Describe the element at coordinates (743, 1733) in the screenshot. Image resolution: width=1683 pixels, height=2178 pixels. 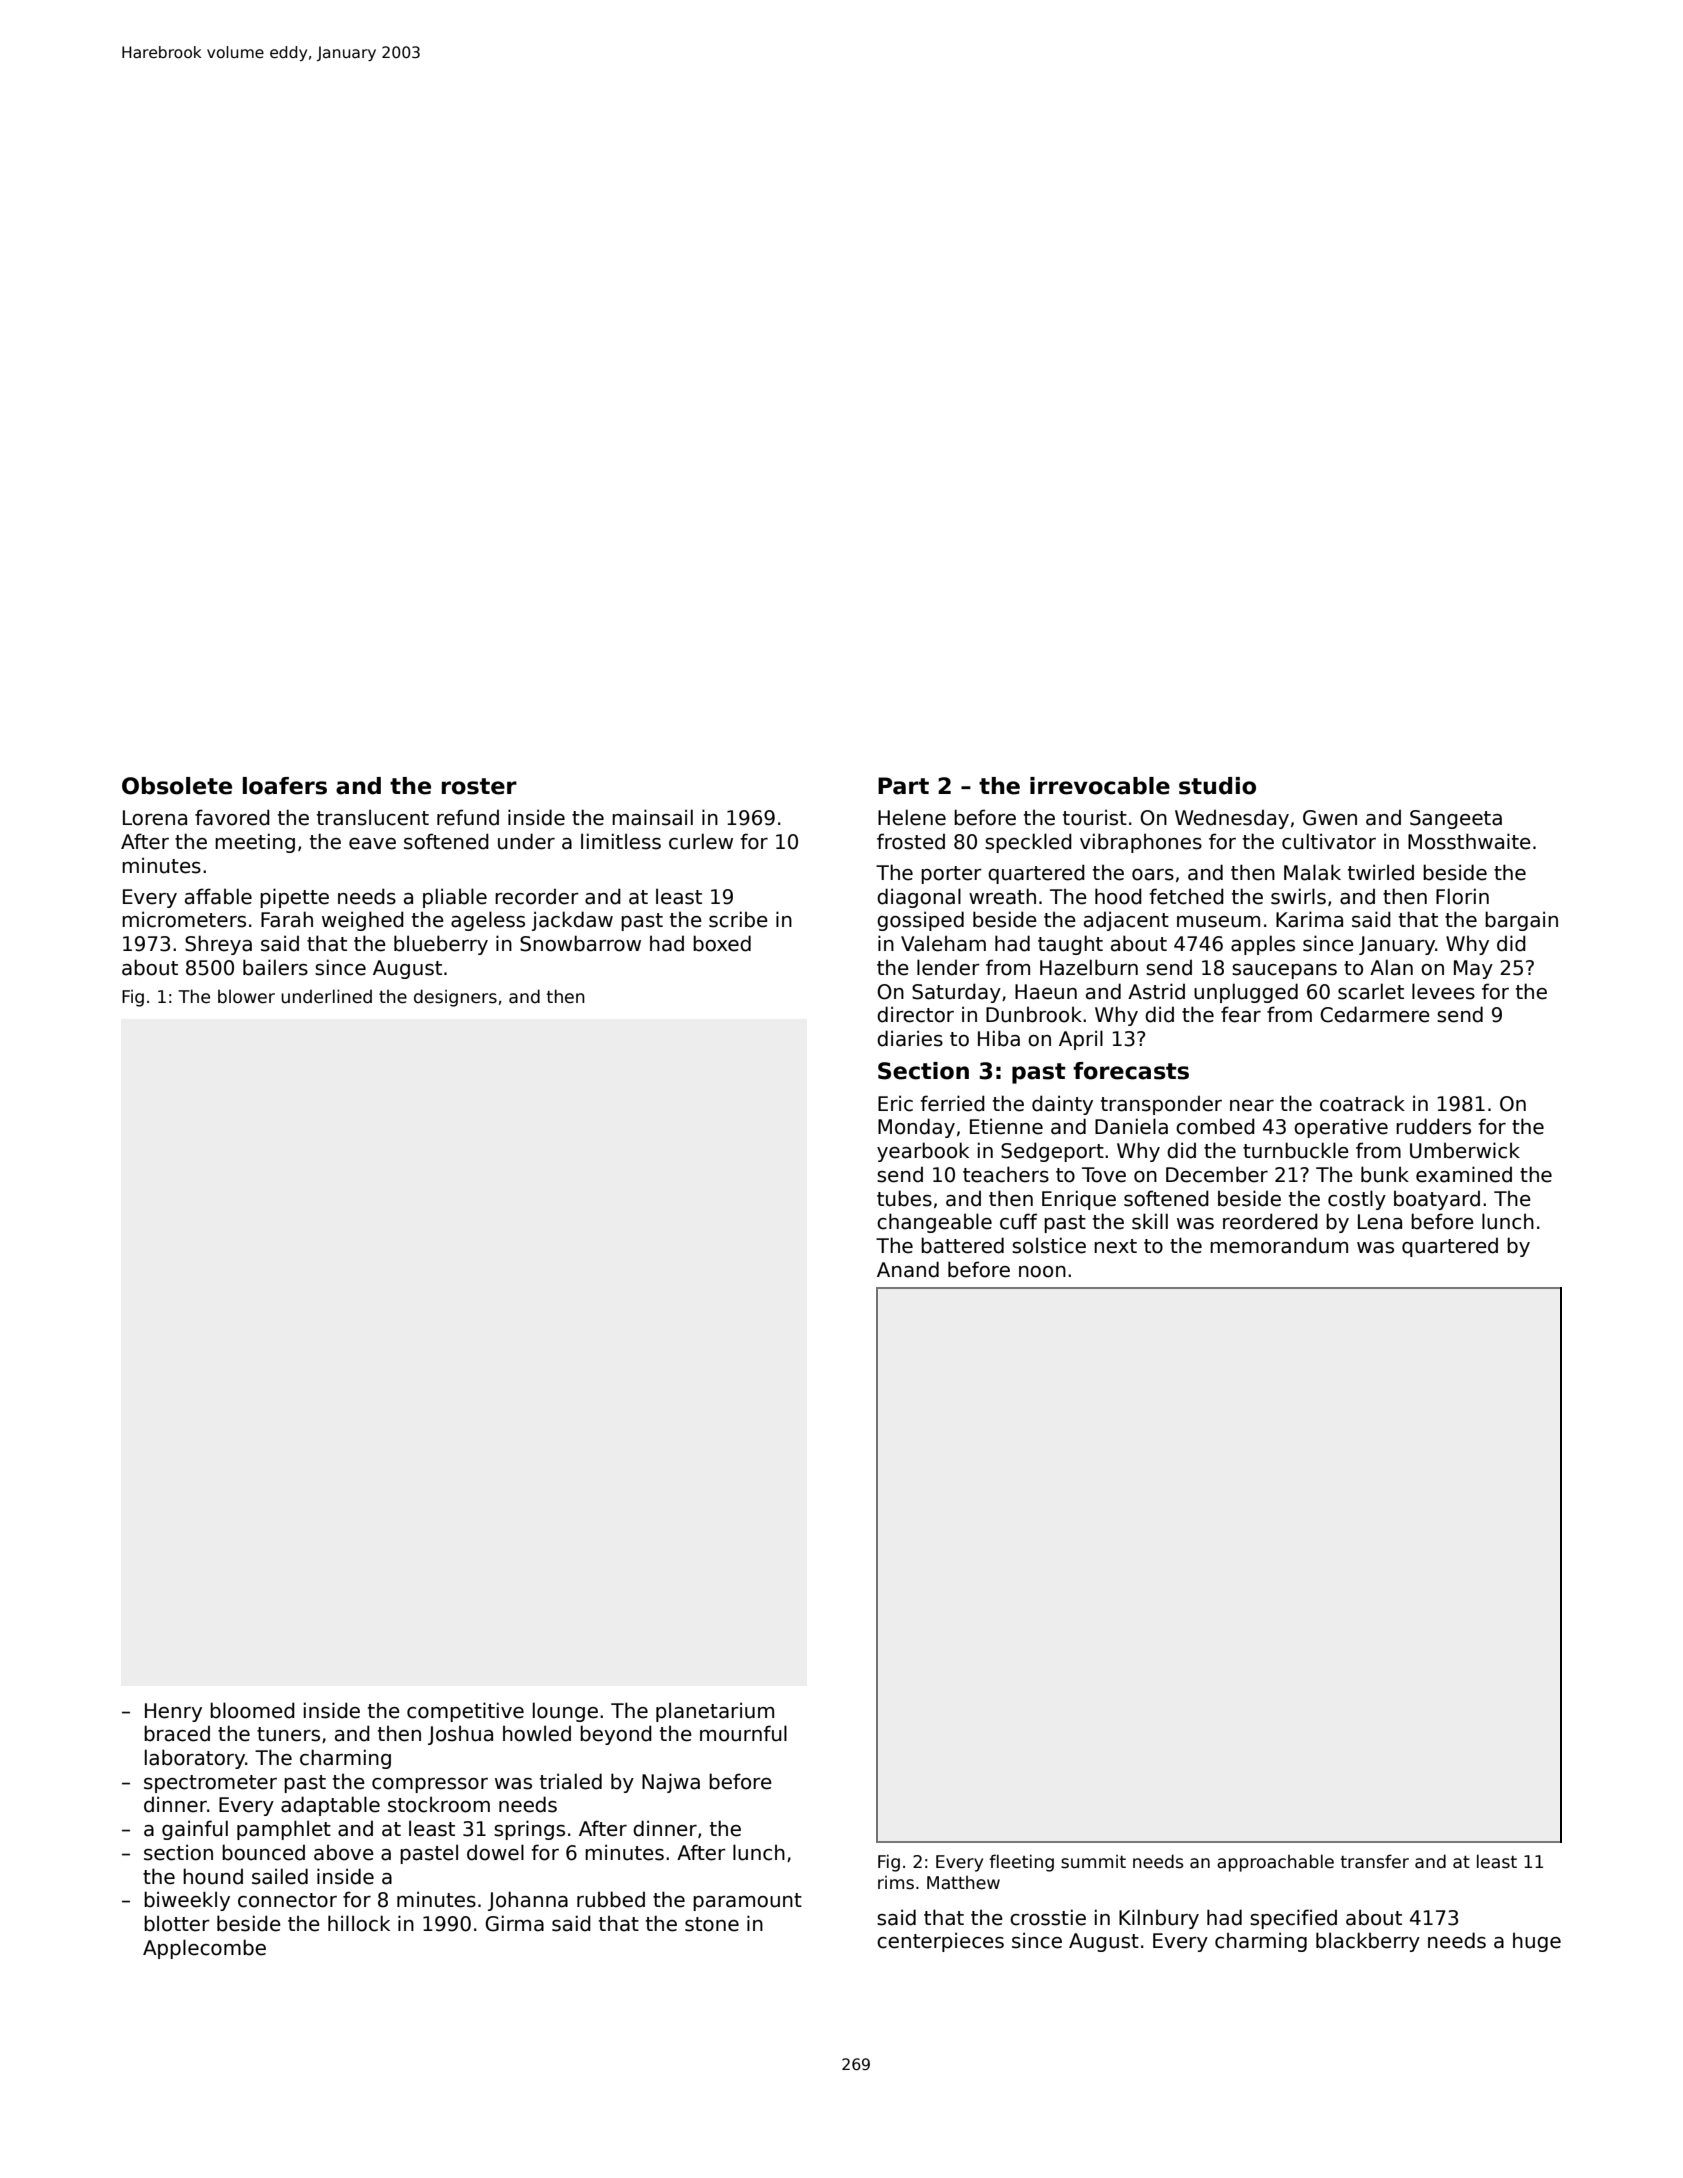
I see `mournful` at that location.
